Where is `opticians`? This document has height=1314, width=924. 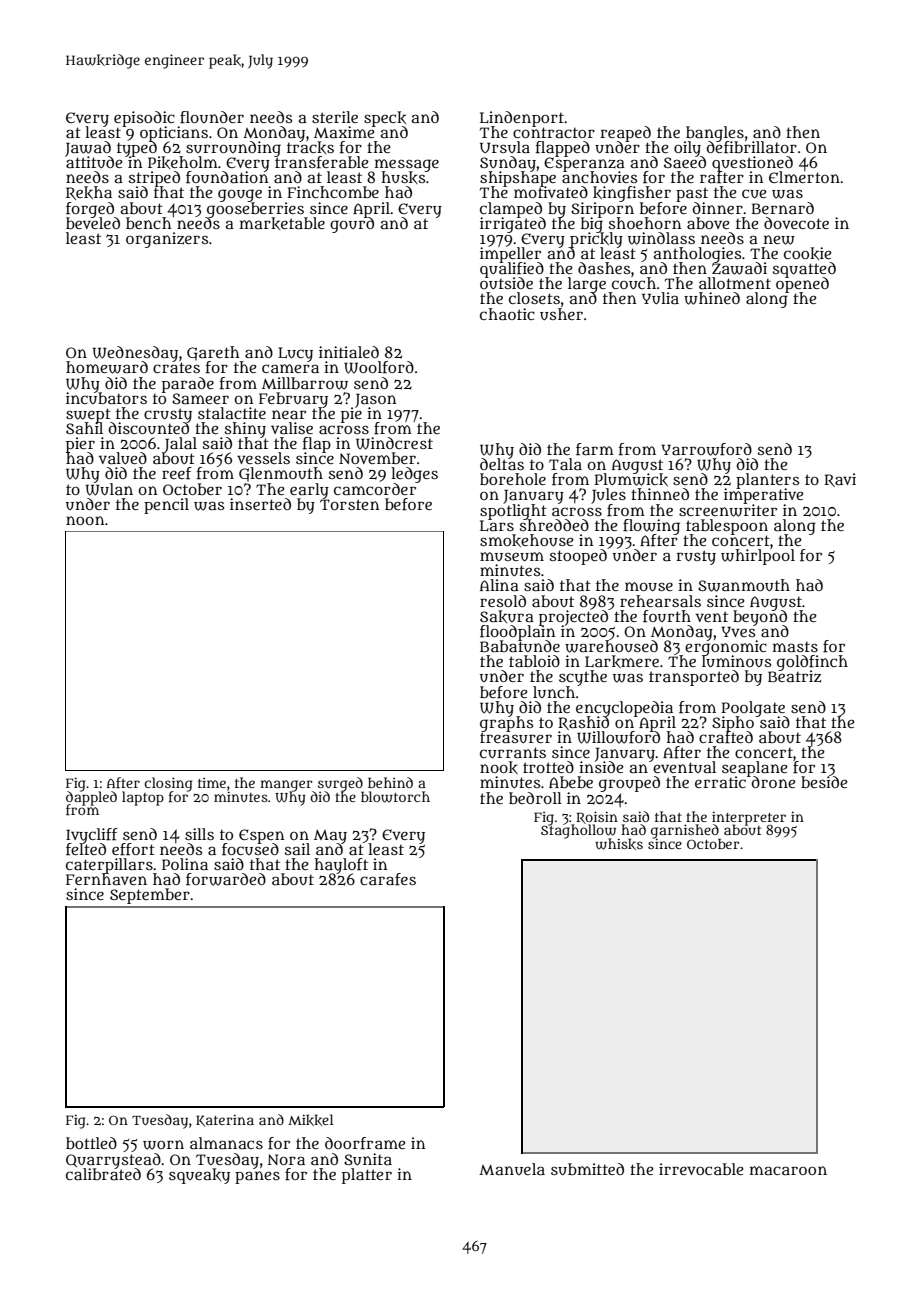
opticians is located at coordinates (174, 133).
